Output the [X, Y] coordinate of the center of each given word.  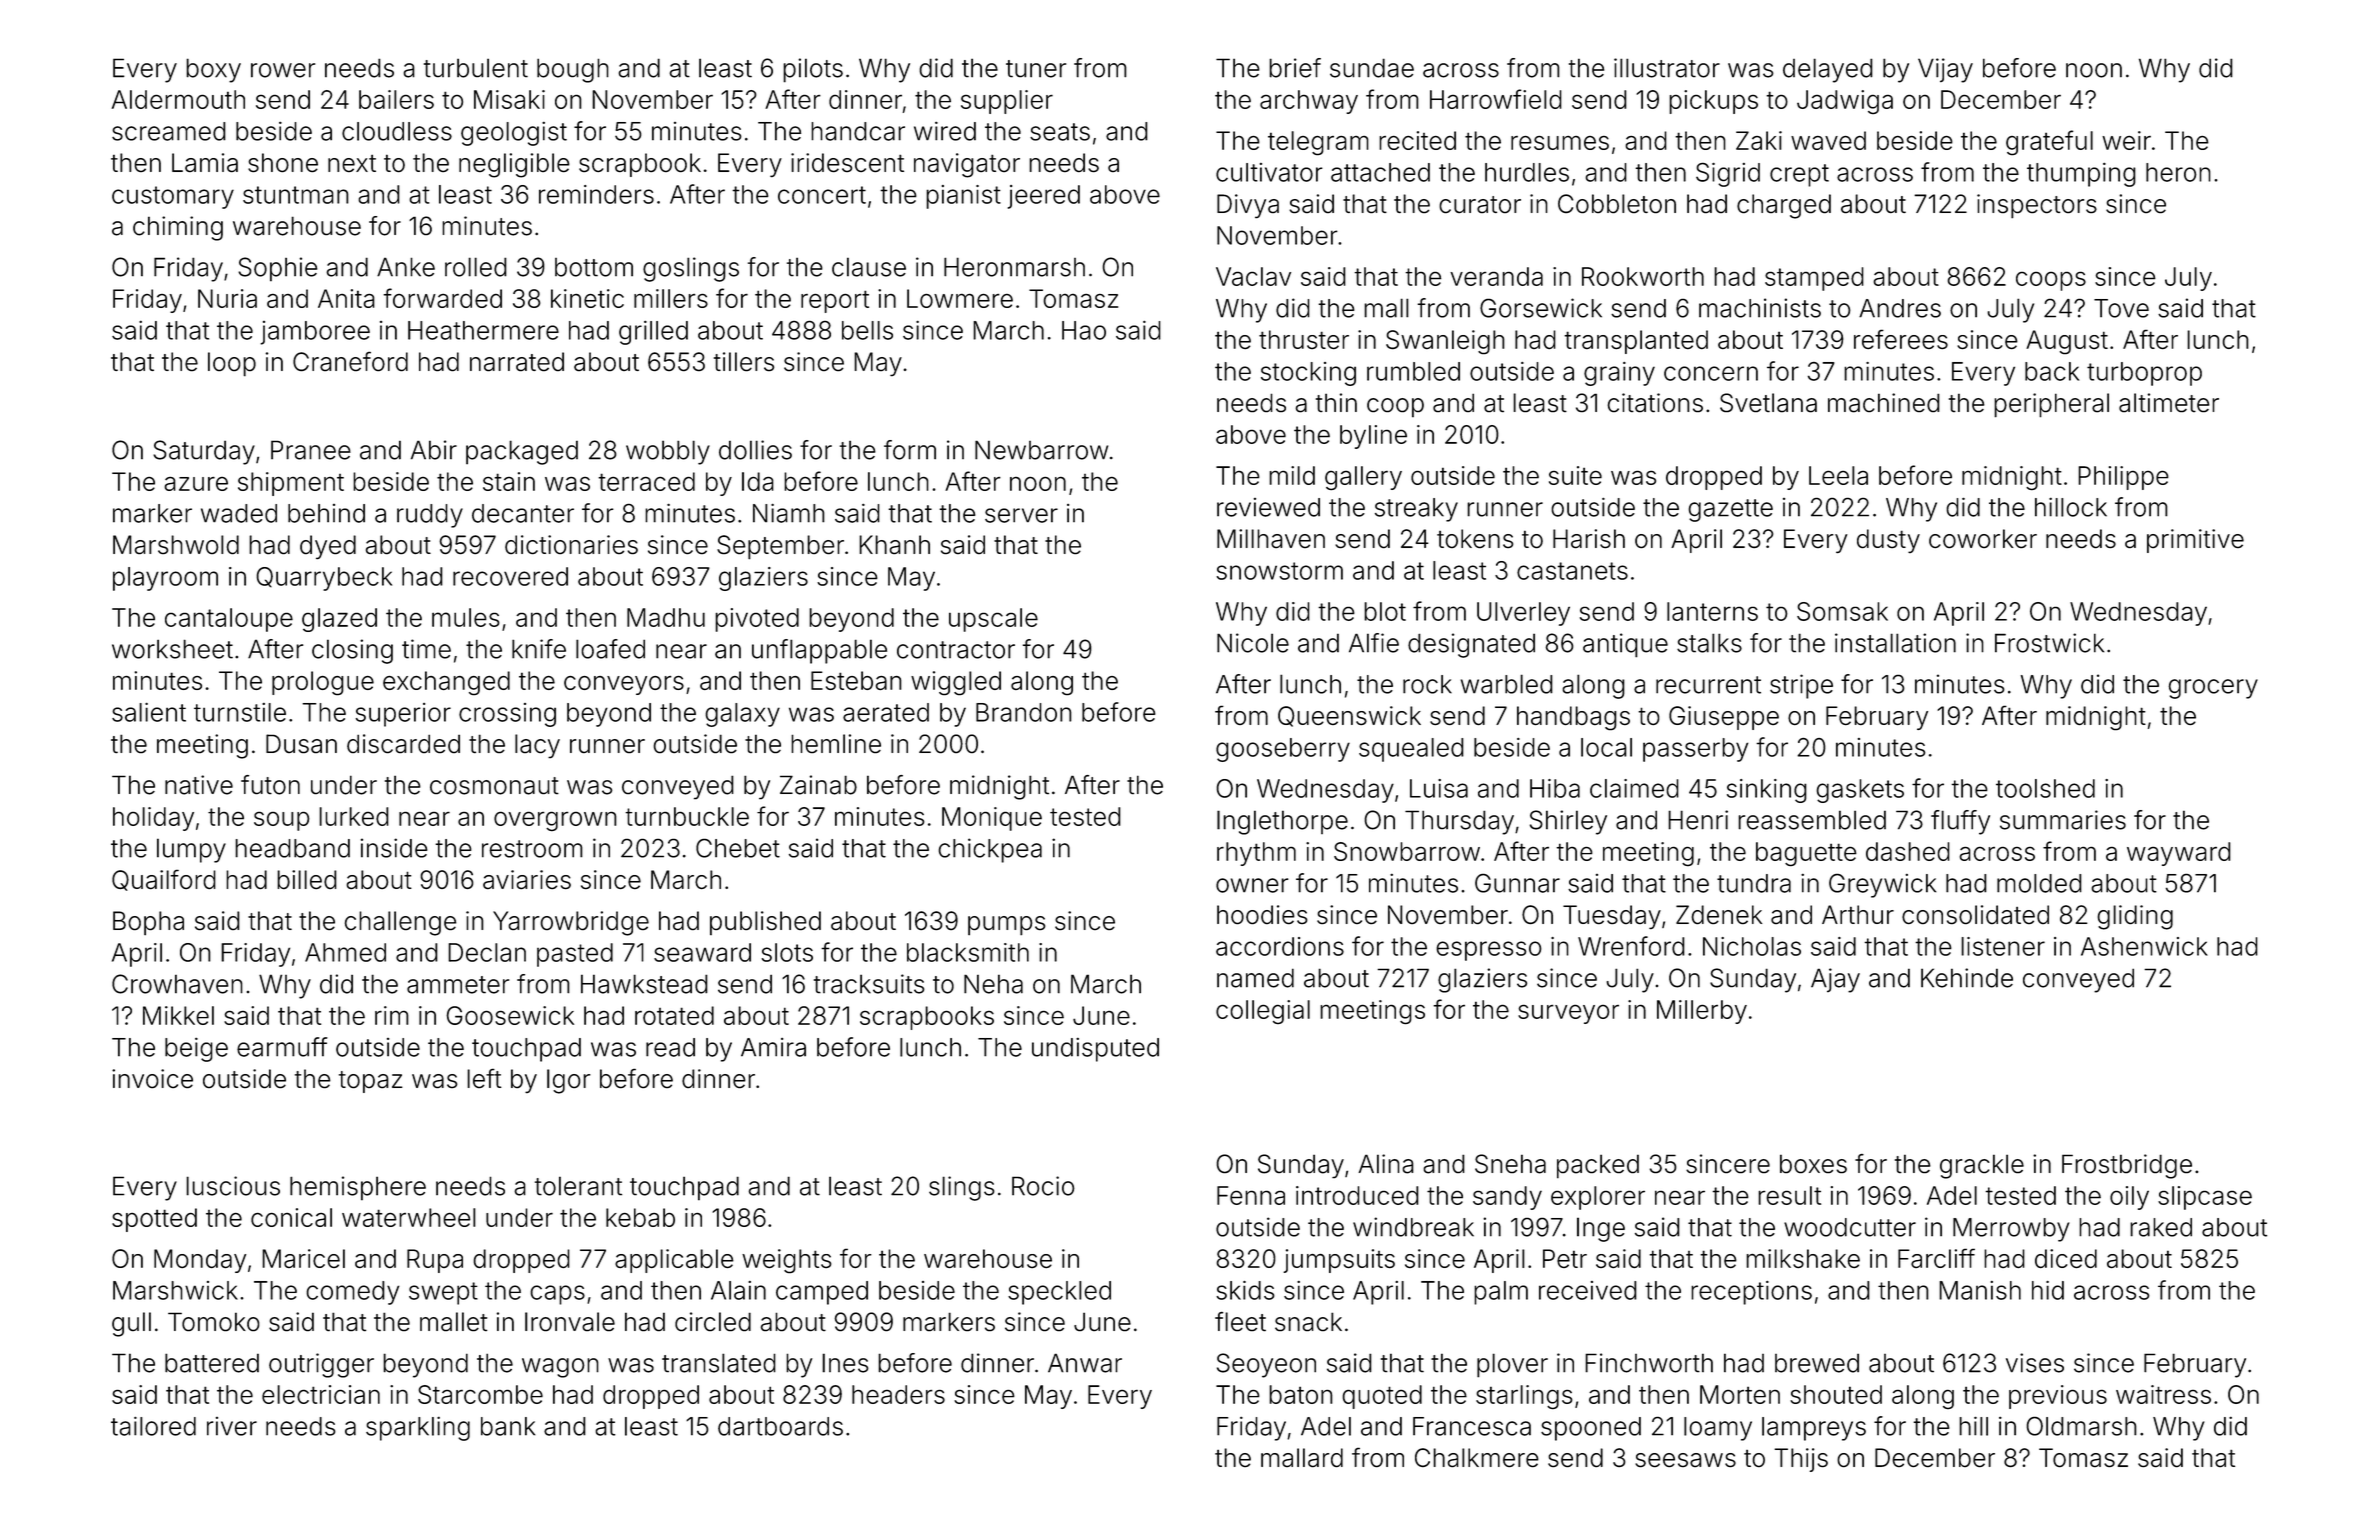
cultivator [1269, 172]
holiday [153, 819]
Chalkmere [1477, 1457]
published [765, 923]
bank [508, 1426]
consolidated [1975, 914]
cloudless [397, 131]
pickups [1713, 102]
